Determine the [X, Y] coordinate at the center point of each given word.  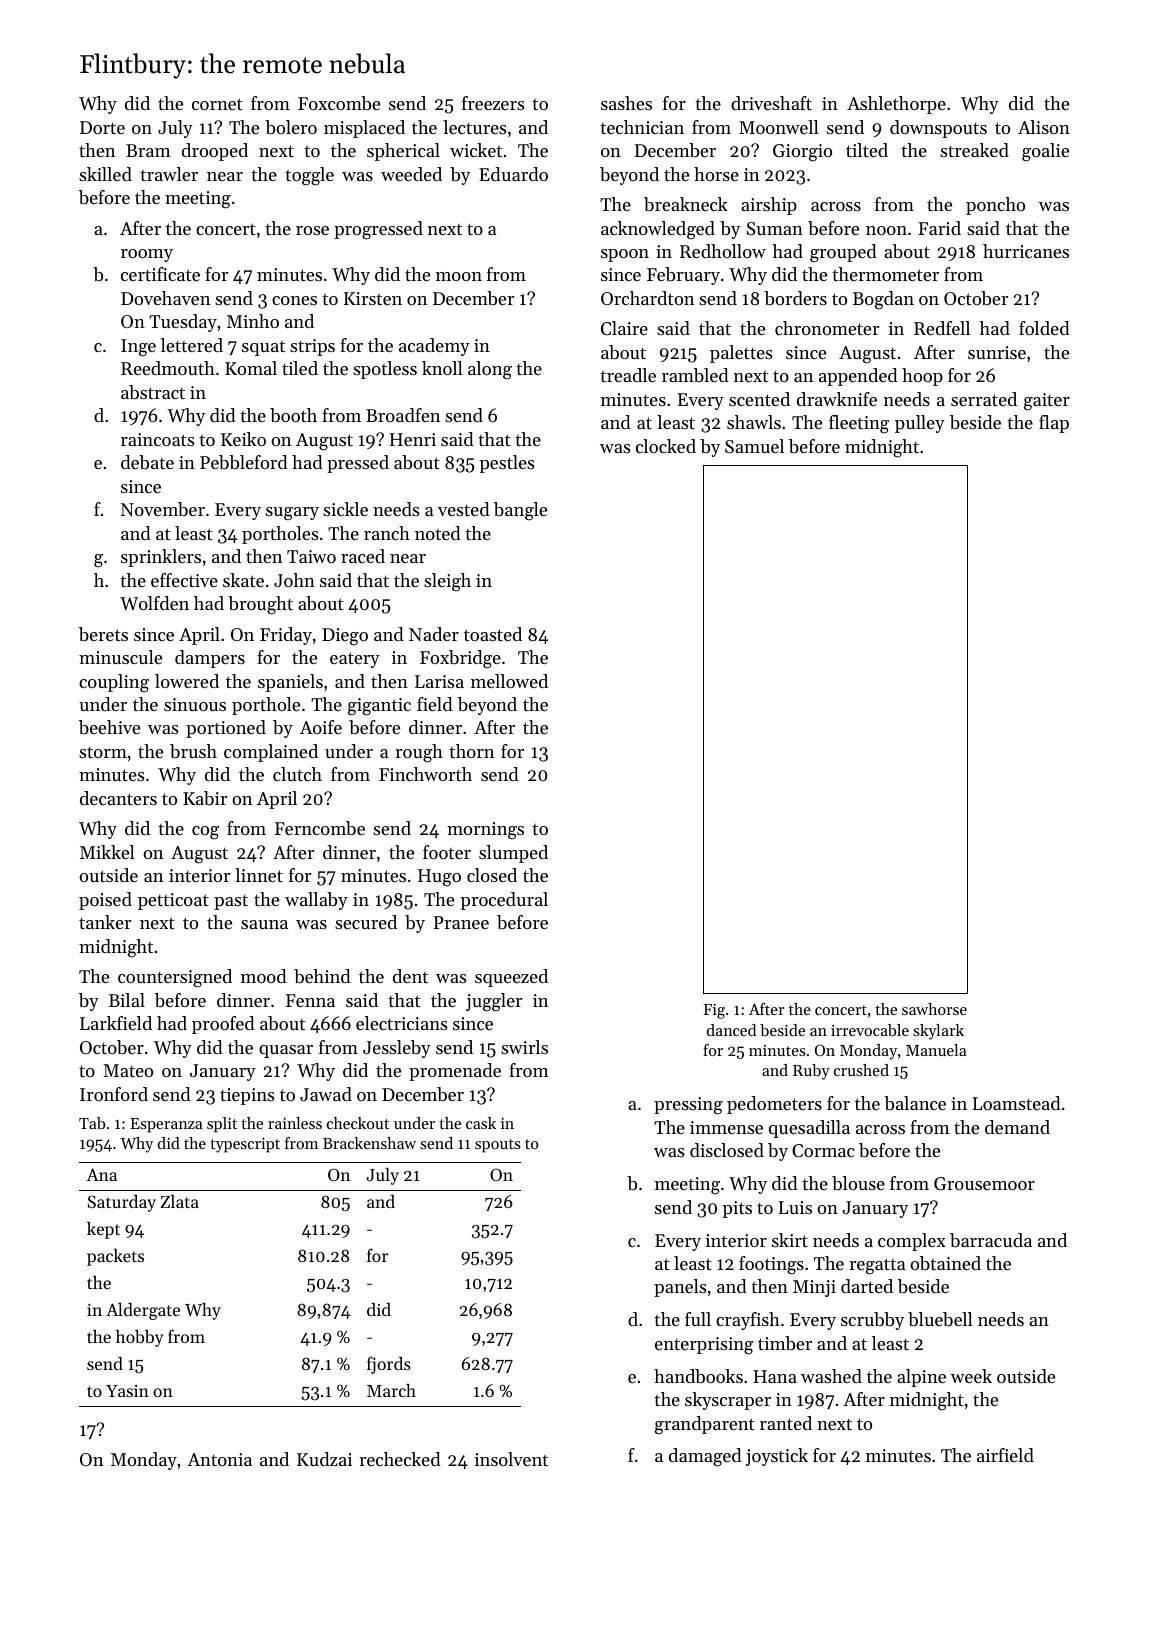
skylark [938, 1032]
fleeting [859, 424]
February [683, 276]
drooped [215, 152]
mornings [485, 831]
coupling [114, 683]
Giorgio [802, 153]
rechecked [400, 1459]
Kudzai [324, 1459]
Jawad [326, 1094]
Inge [138, 348]
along [490, 370]
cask [481, 1123]
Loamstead [1017, 1103]
